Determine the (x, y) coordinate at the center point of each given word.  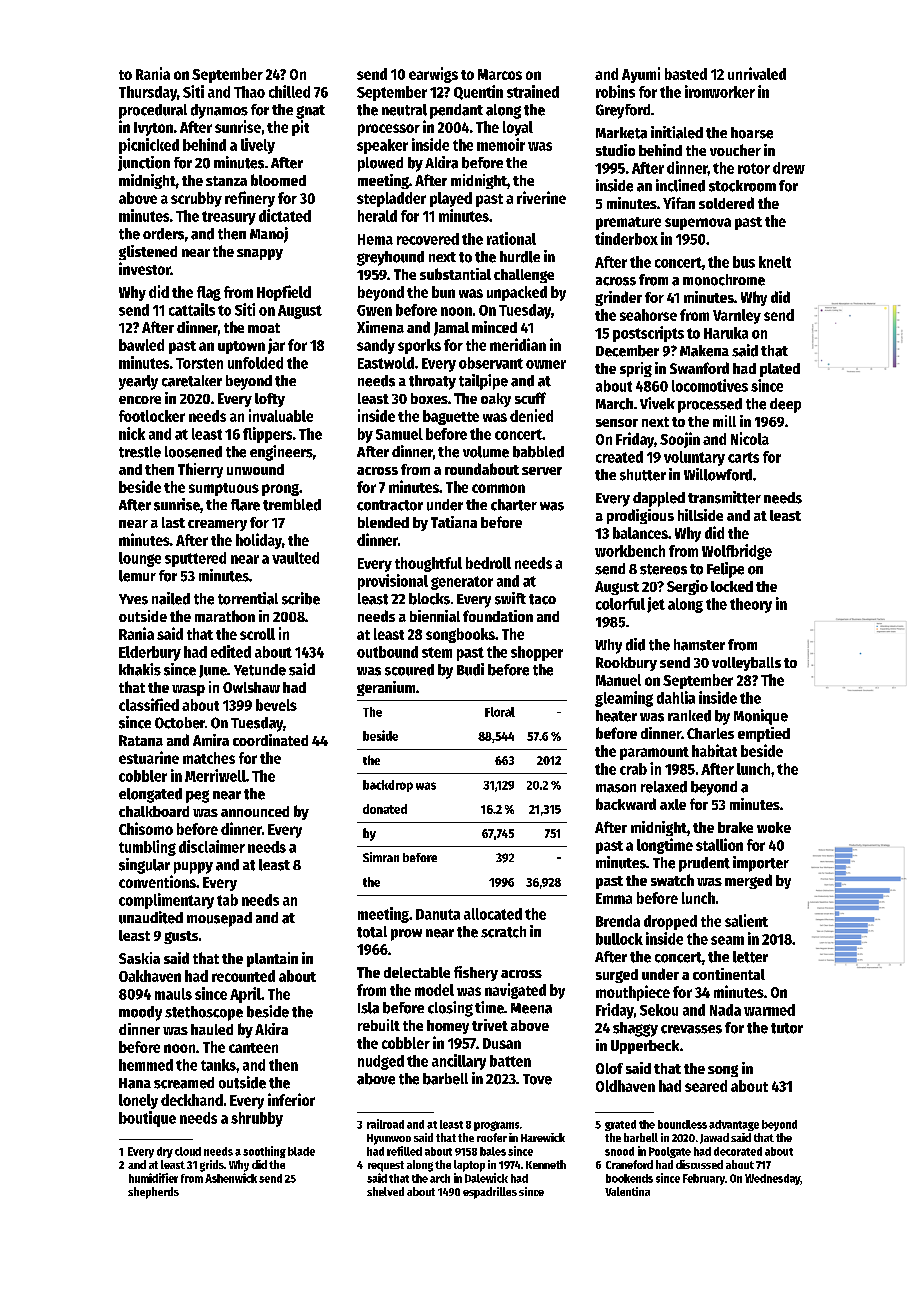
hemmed (146, 1065)
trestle (140, 452)
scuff (530, 398)
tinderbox (626, 238)
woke (774, 827)
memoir (501, 144)
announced (255, 811)
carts (743, 457)
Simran (381, 857)
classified (149, 704)
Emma (614, 898)
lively (258, 146)
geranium (386, 688)
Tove (537, 1079)
